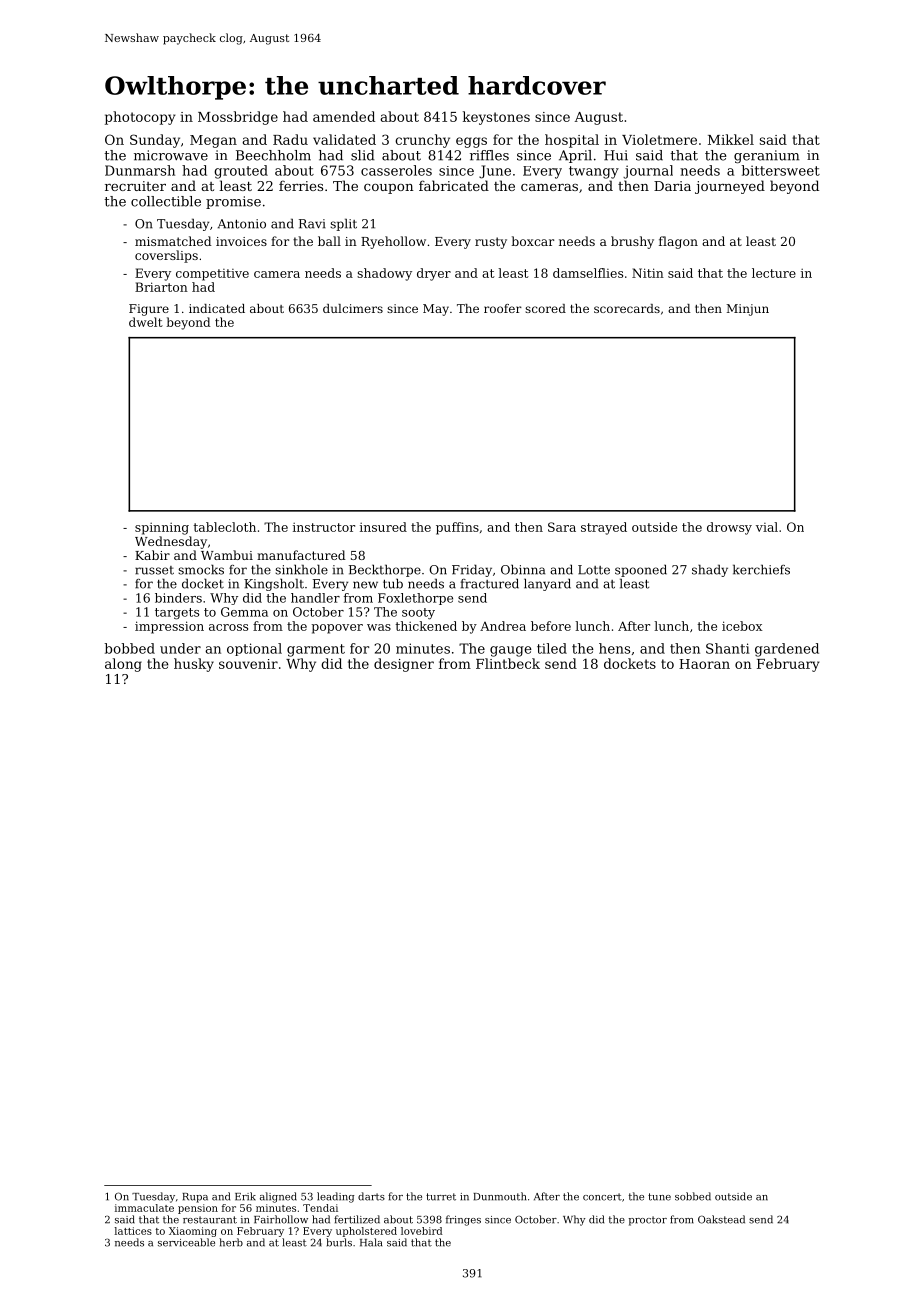  Describe the element at coordinates (144, 1208) in the screenshot. I see `immaculate` at that location.
